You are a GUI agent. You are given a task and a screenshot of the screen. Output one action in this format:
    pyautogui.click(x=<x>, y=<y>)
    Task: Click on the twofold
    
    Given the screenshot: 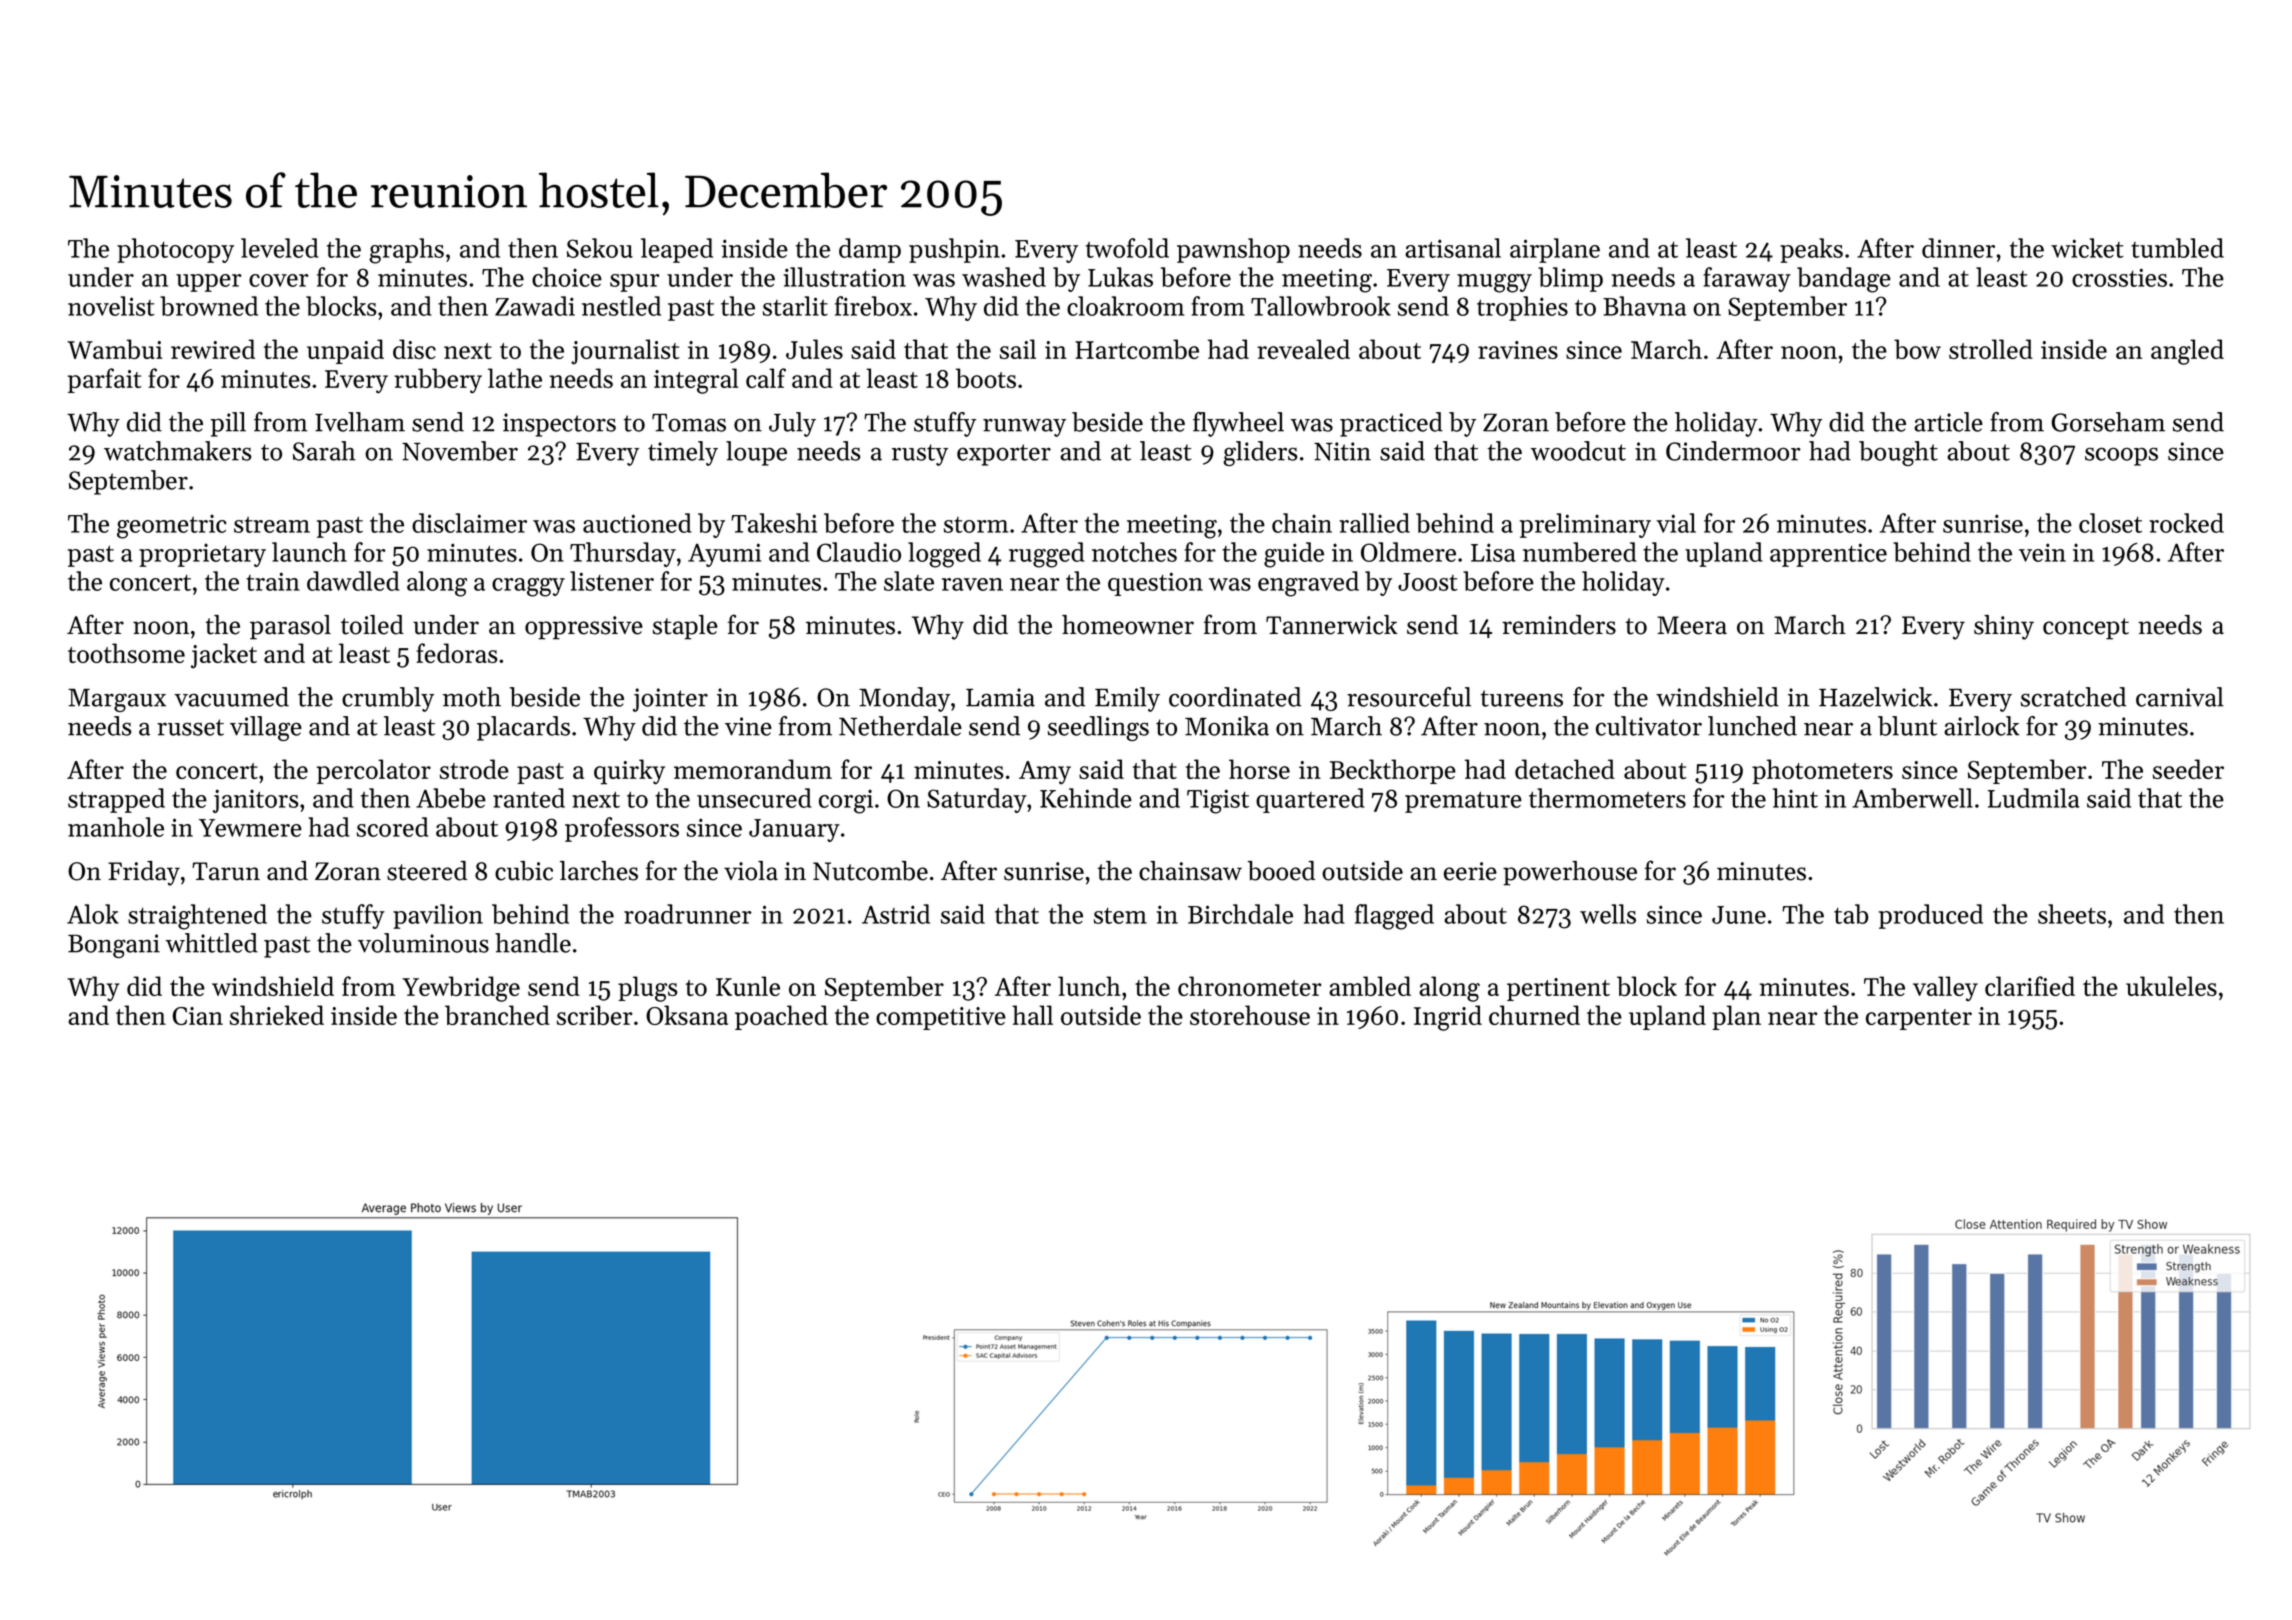 What is the action you would take?
    pyautogui.click(x=1127, y=248)
